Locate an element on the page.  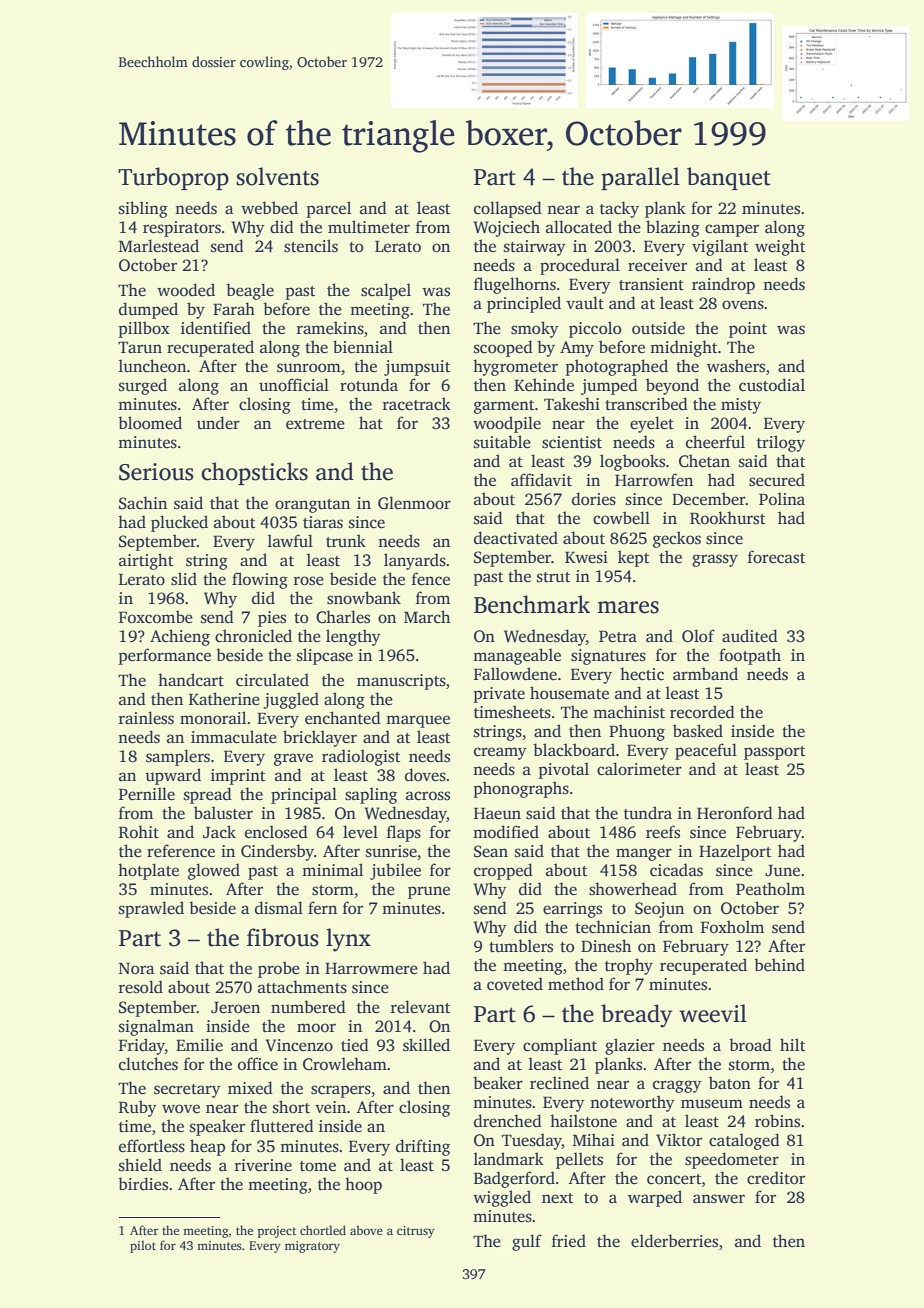
Fallowdene is located at coordinates (515, 674).
